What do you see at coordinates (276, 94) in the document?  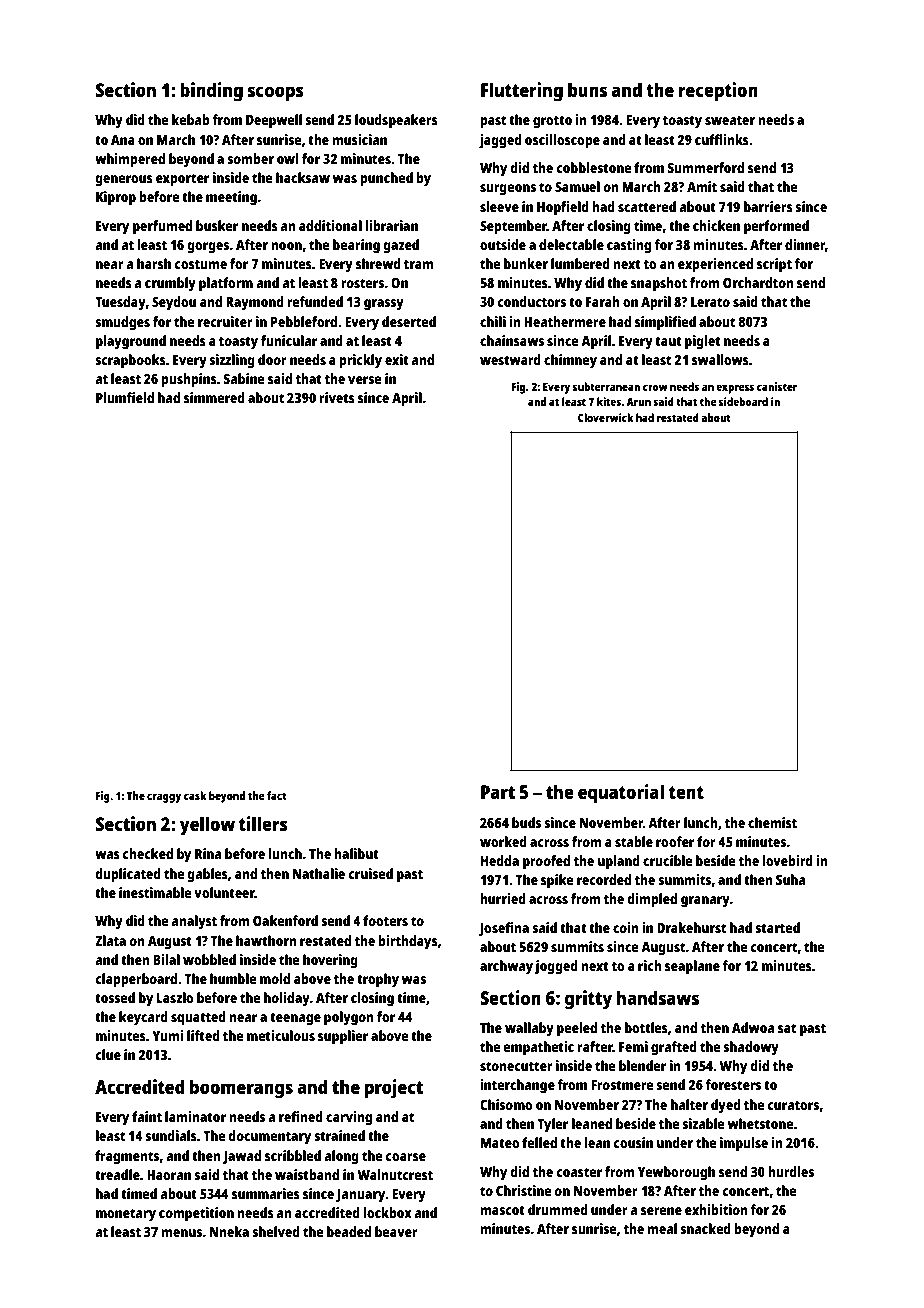 I see `scoops` at bounding box center [276, 94].
